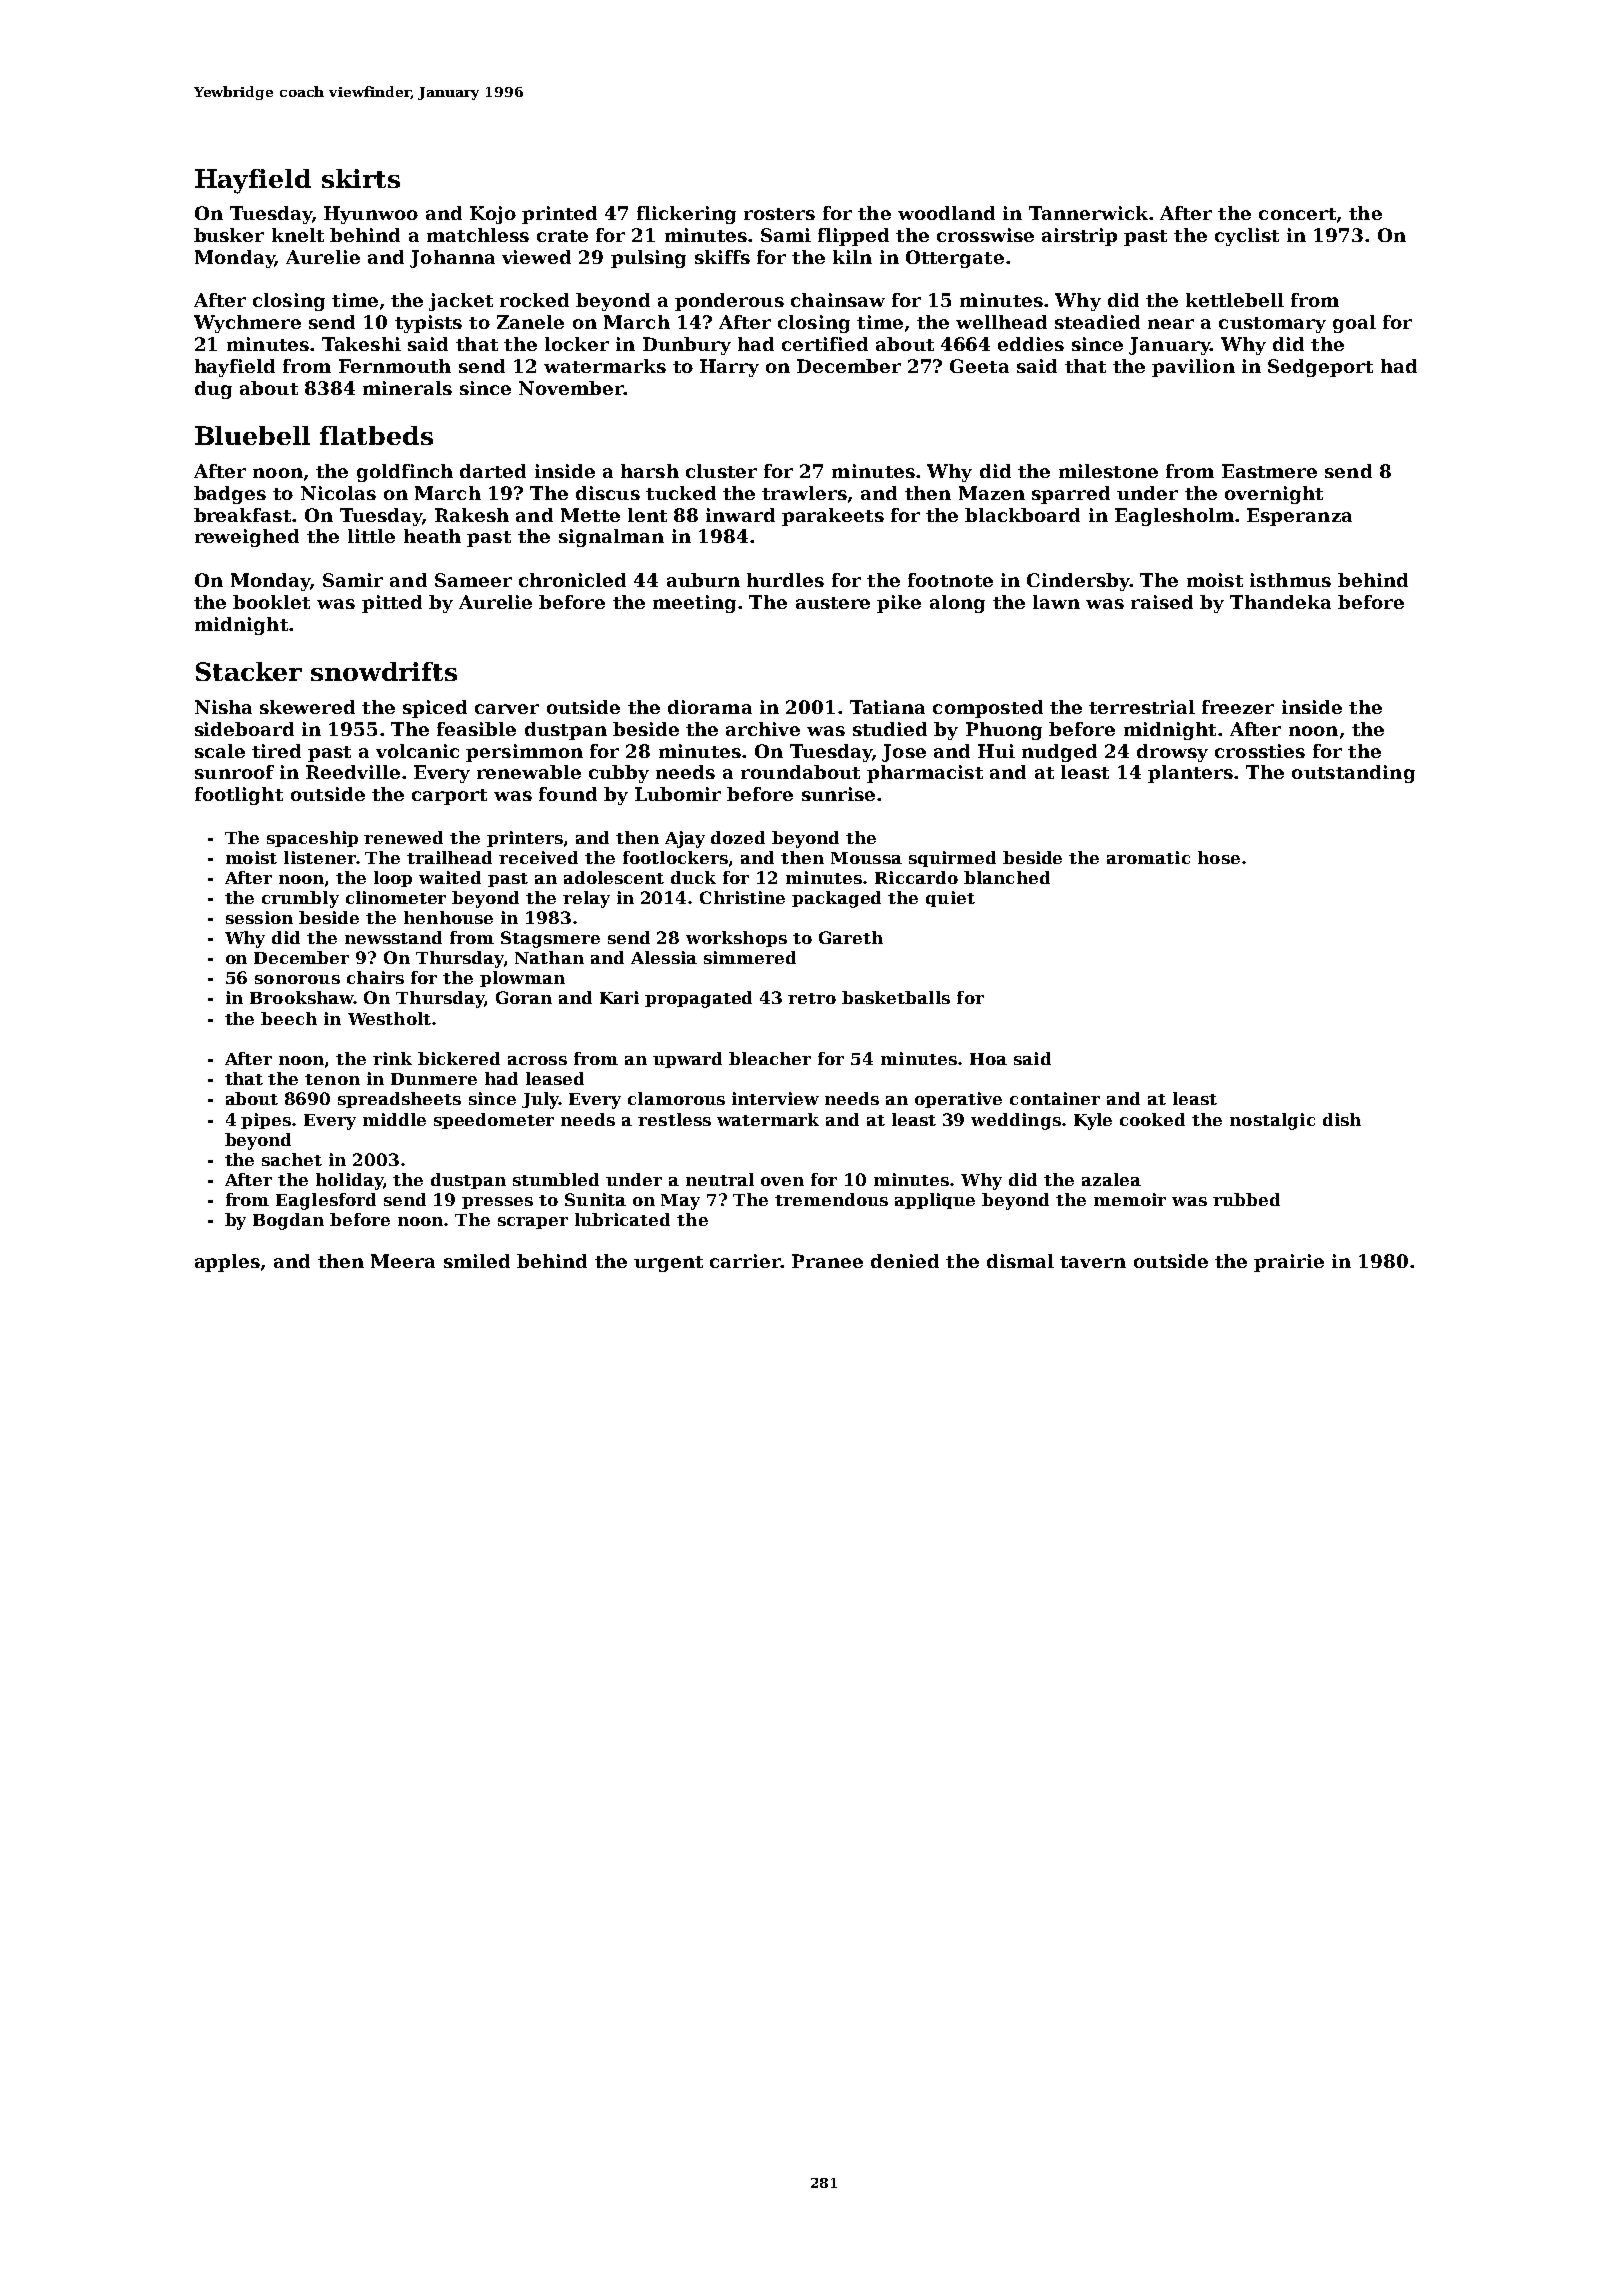 The width and height of the document is (1620, 2292). I want to click on meeting, so click(694, 604).
